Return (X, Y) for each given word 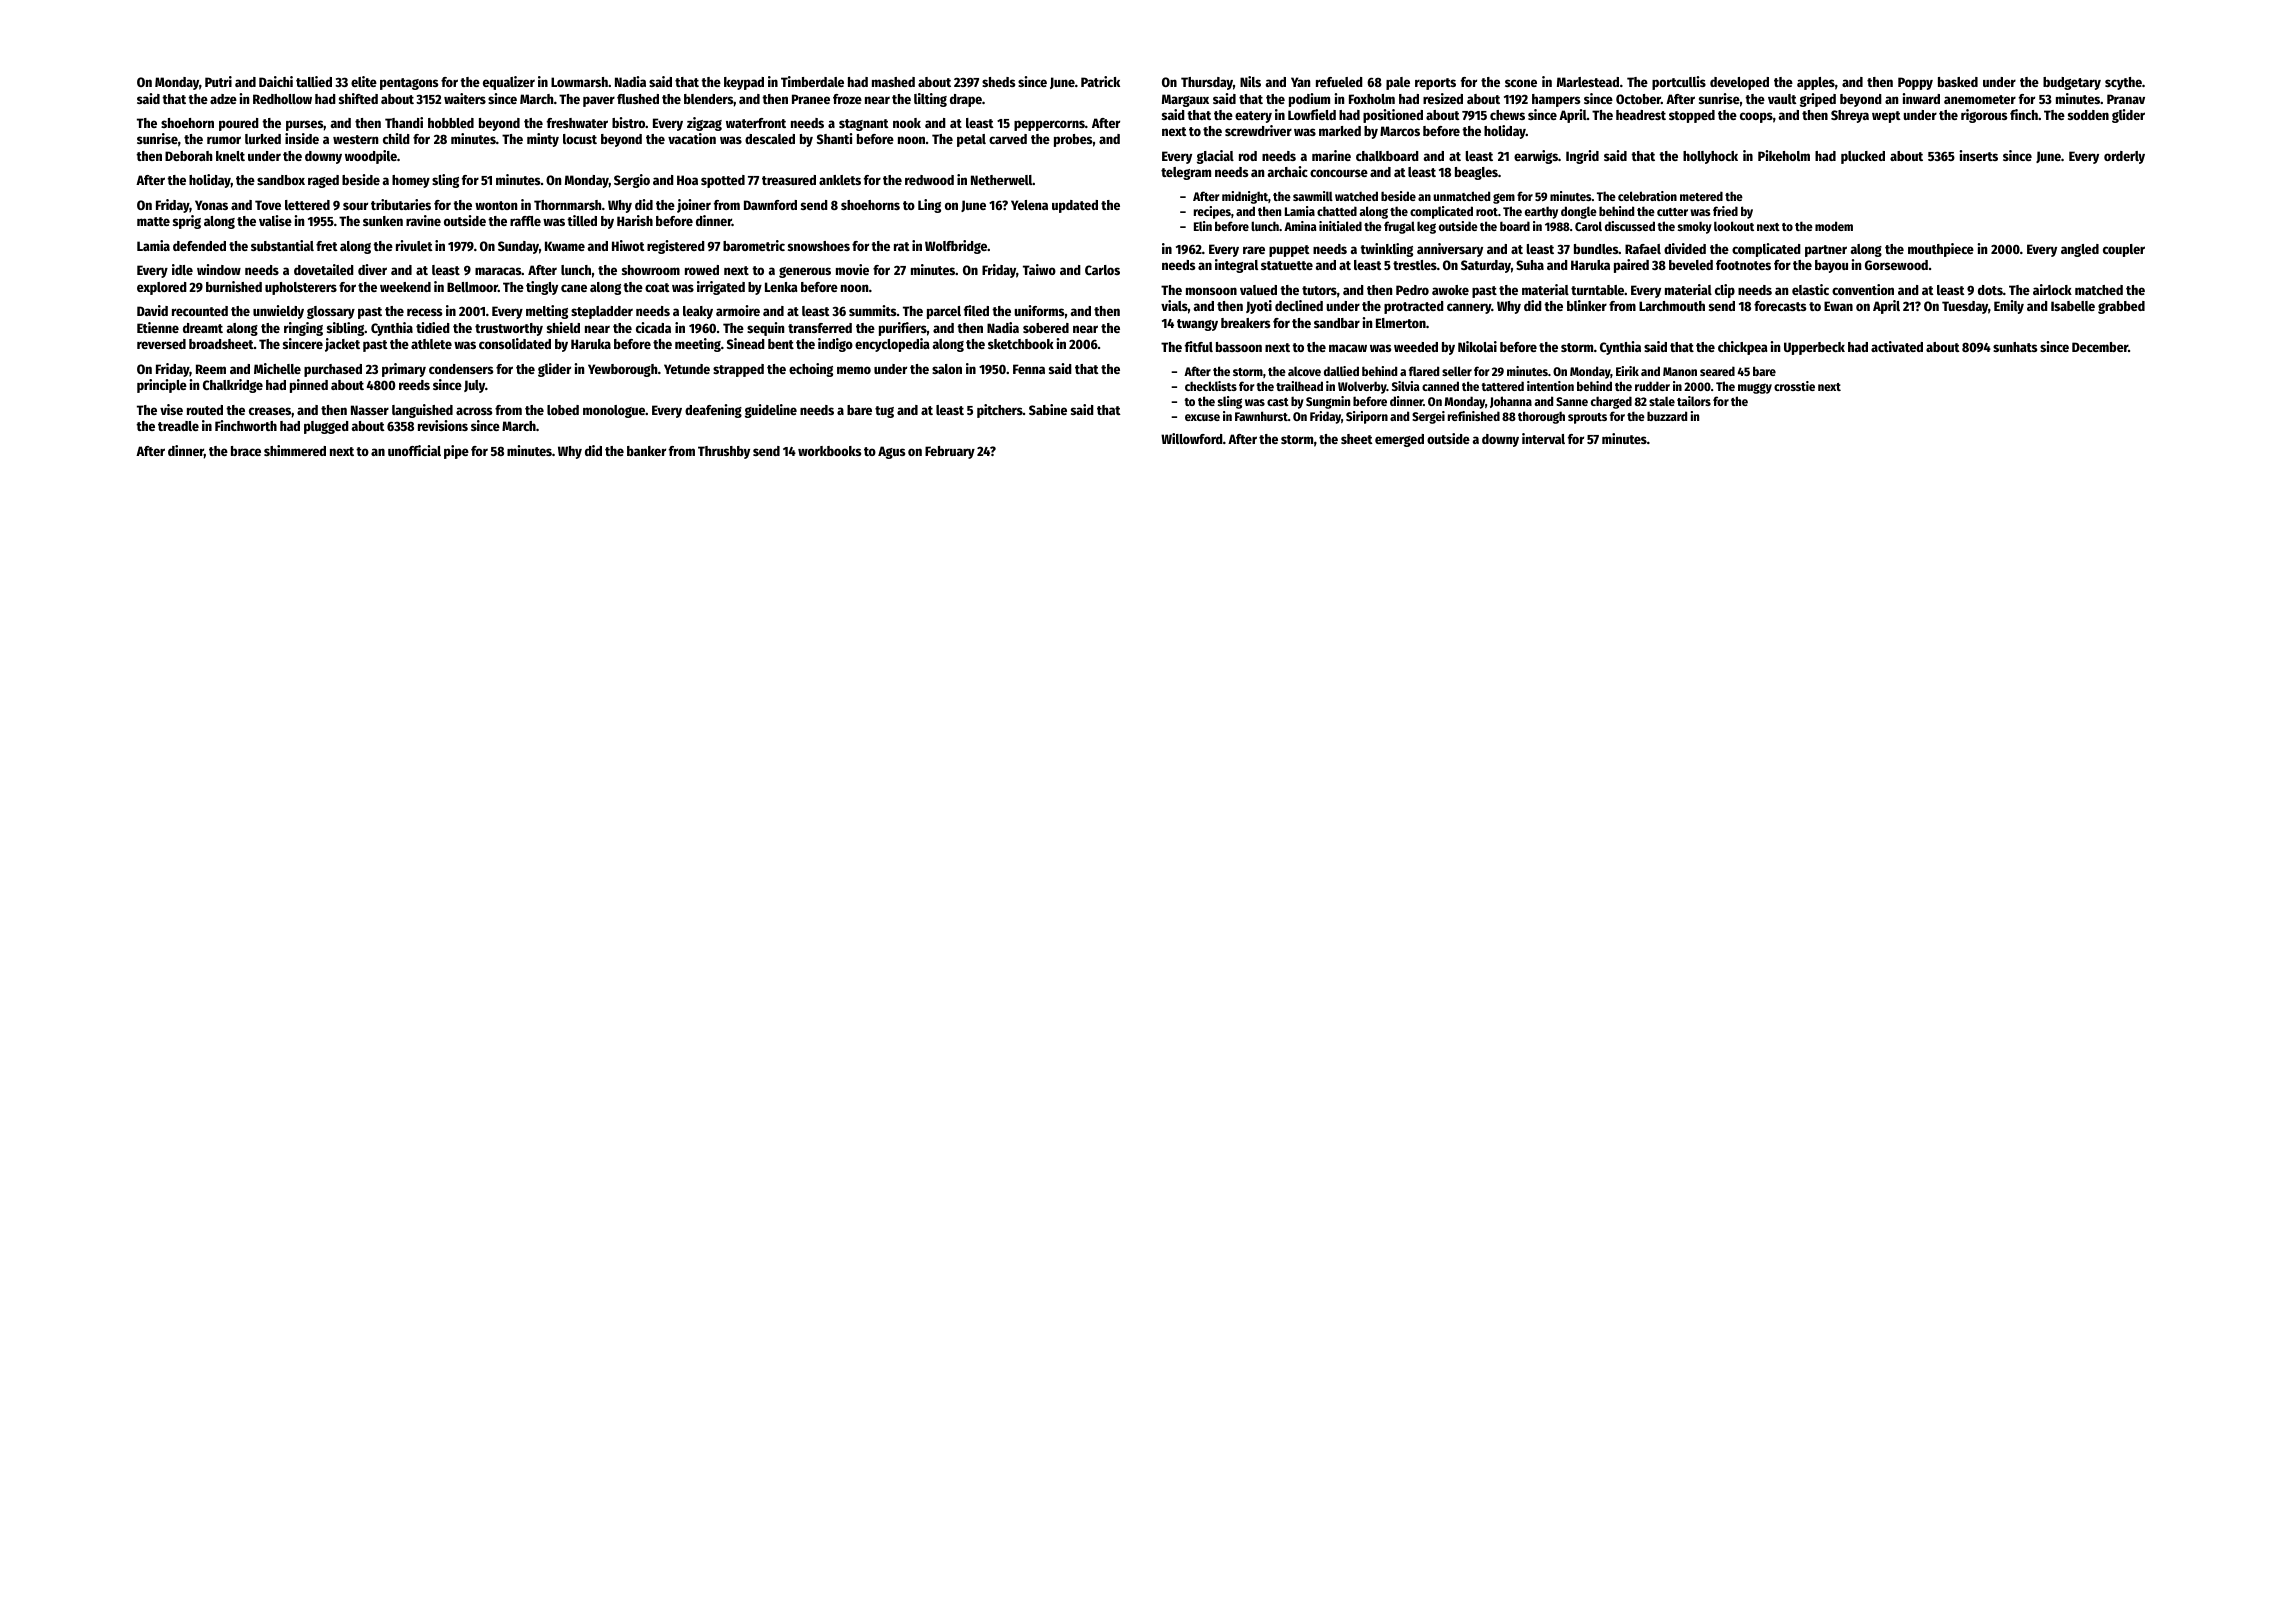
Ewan (1838, 306)
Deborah (188, 156)
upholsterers (301, 288)
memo (854, 370)
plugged (326, 427)
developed (1739, 83)
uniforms (1040, 310)
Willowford (1192, 438)
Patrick (1100, 81)
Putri (218, 81)
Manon (1680, 371)
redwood (929, 180)
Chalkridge (233, 386)
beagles (1476, 173)
